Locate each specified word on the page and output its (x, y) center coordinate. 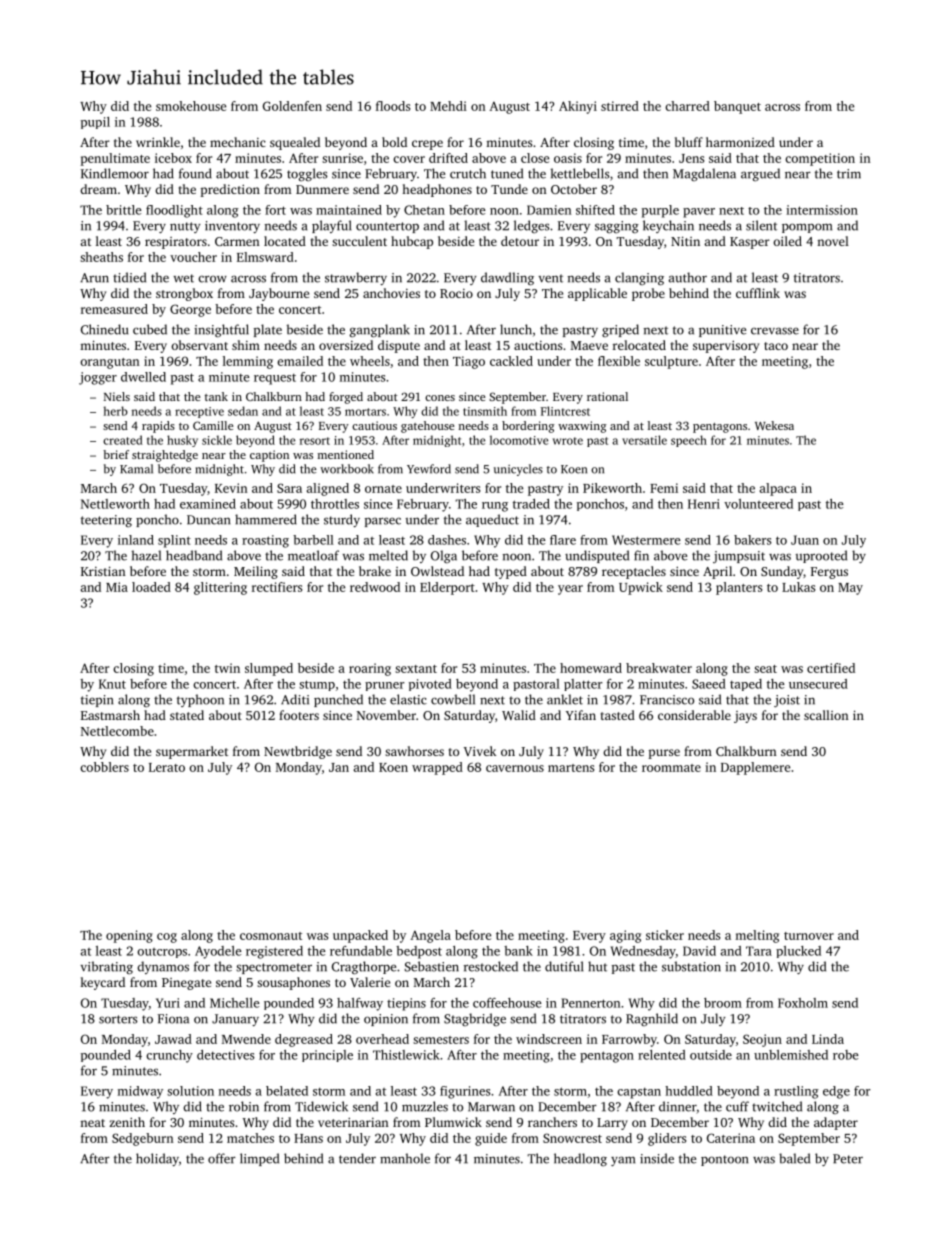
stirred (620, 106)
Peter (848, 1159)
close (535, 158)
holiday (157, 1159)
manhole (405, 1158)
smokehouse (191, 106)
